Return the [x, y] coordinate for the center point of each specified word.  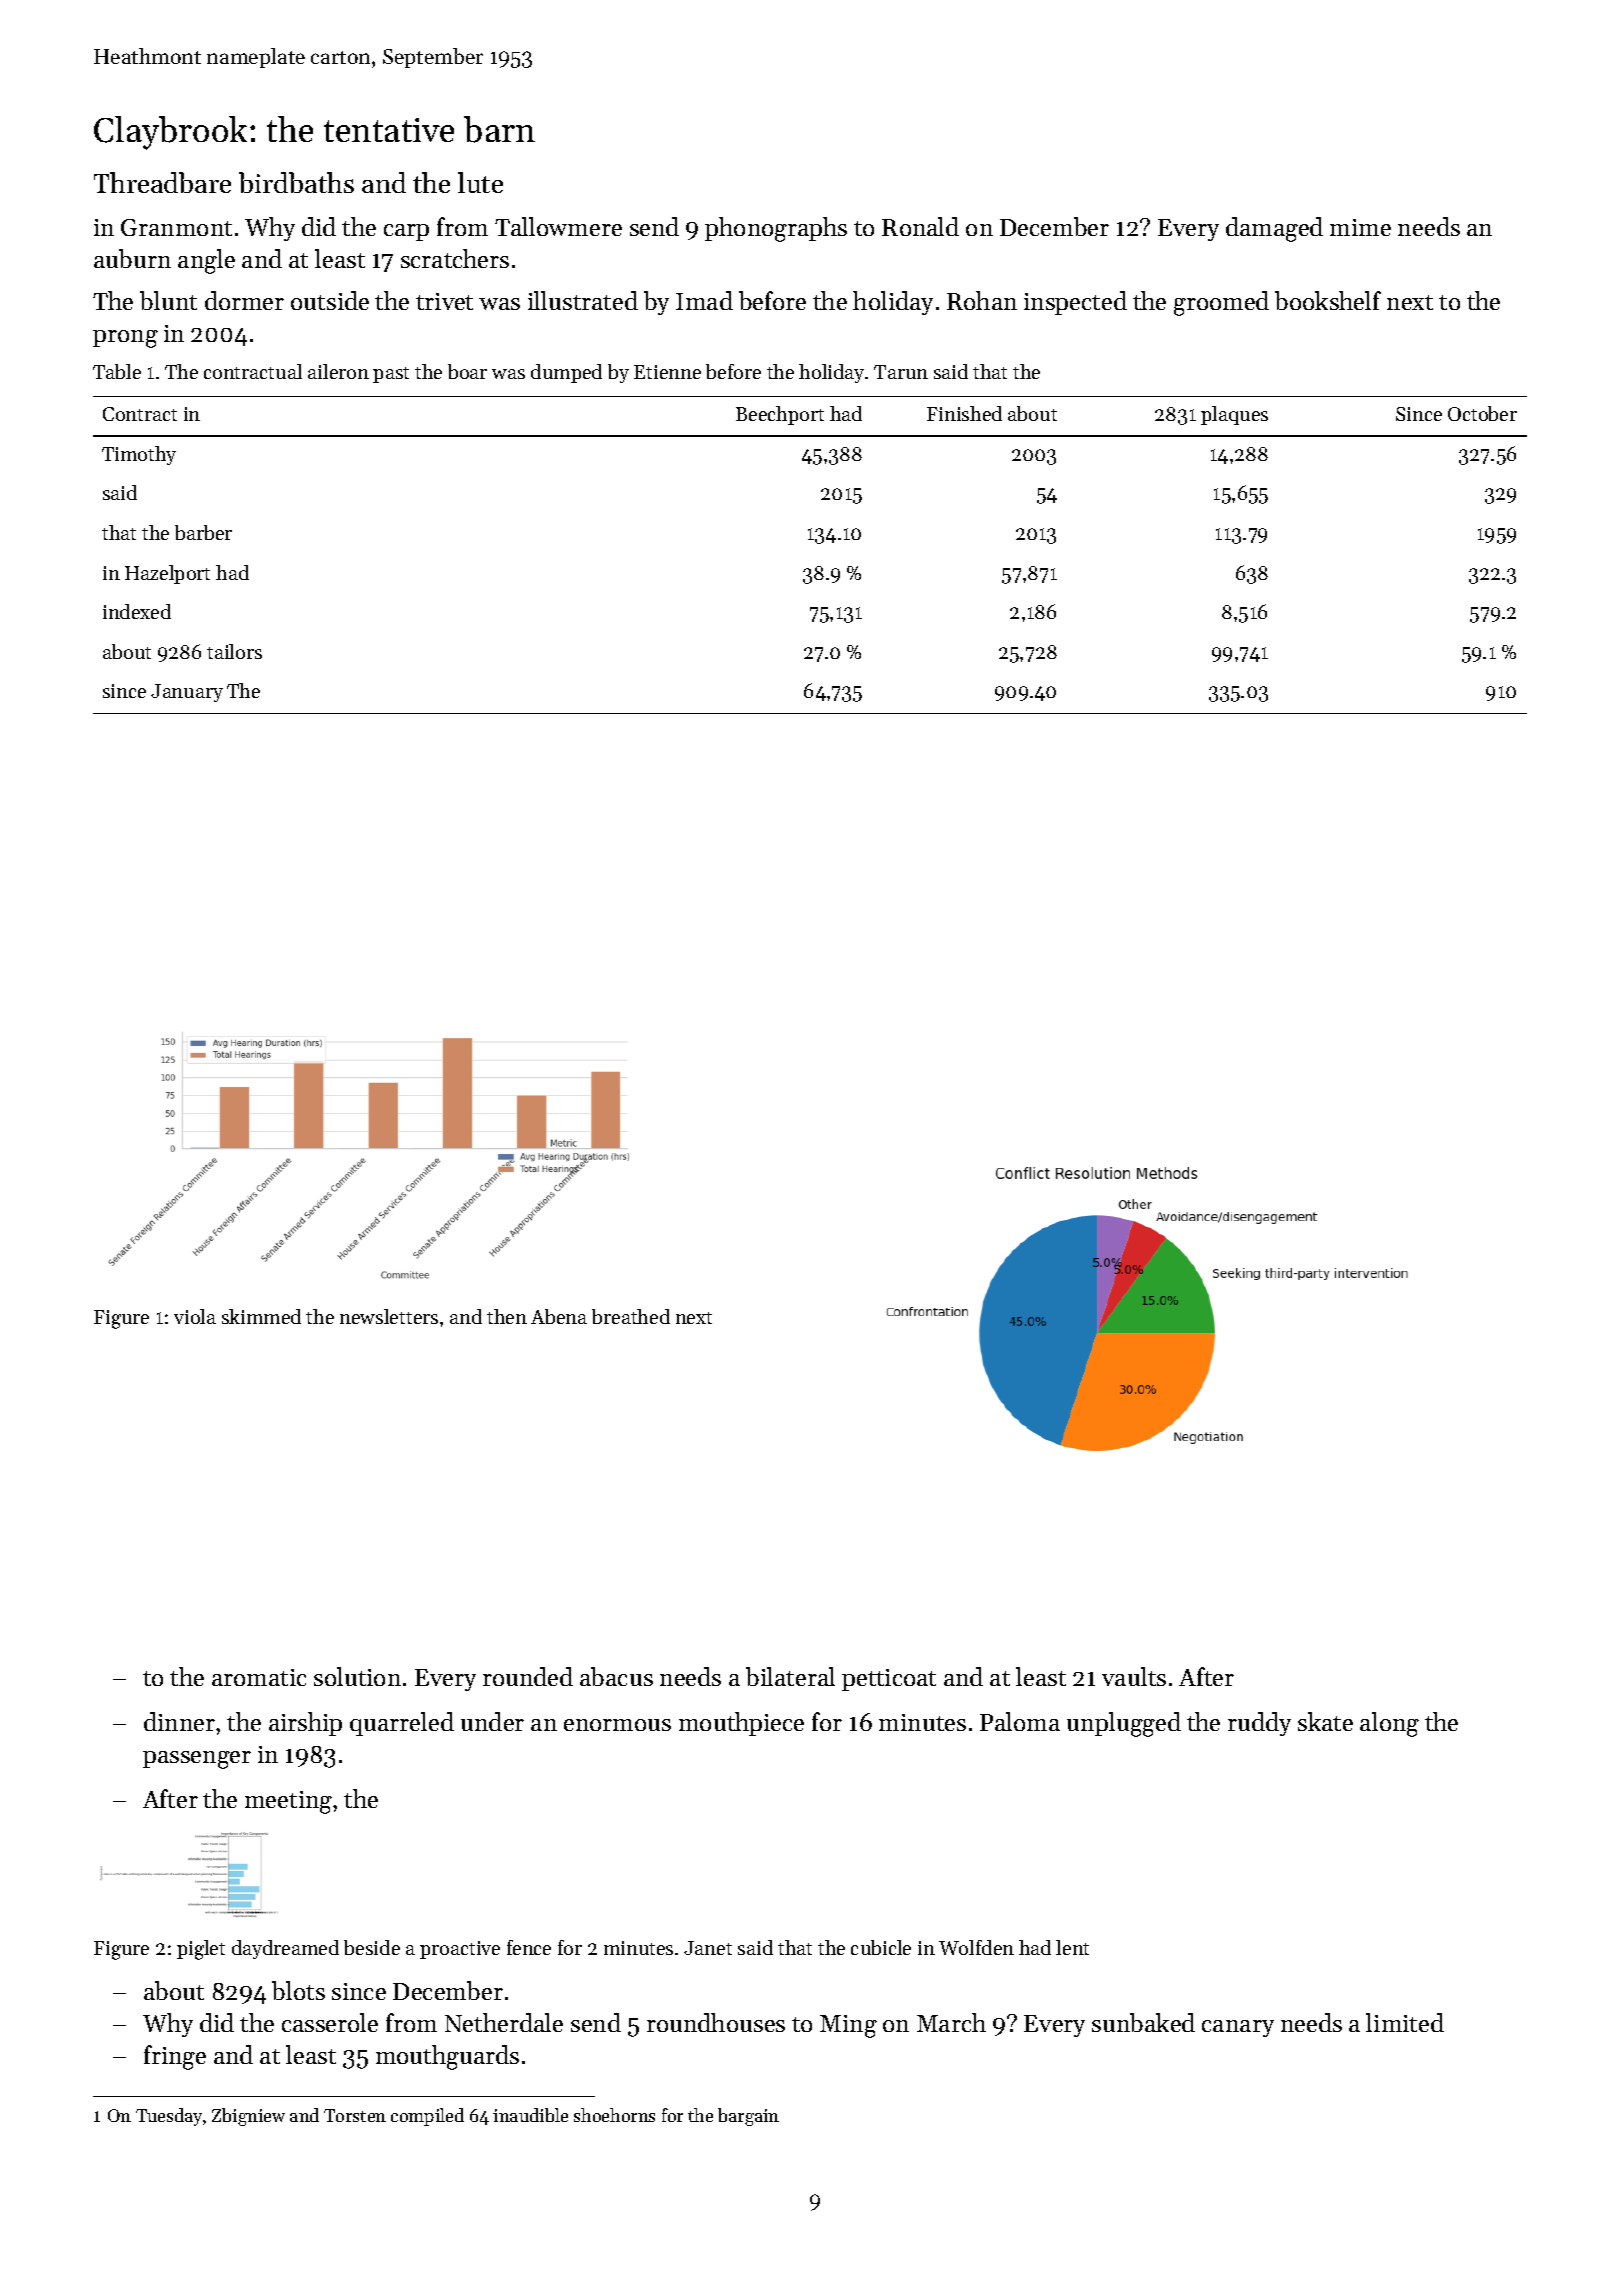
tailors [234, 651]
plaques [1234, 415]
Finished [964, 413]
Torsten [355, 2115]
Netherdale [504, 2022]
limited [1405, 2022]
